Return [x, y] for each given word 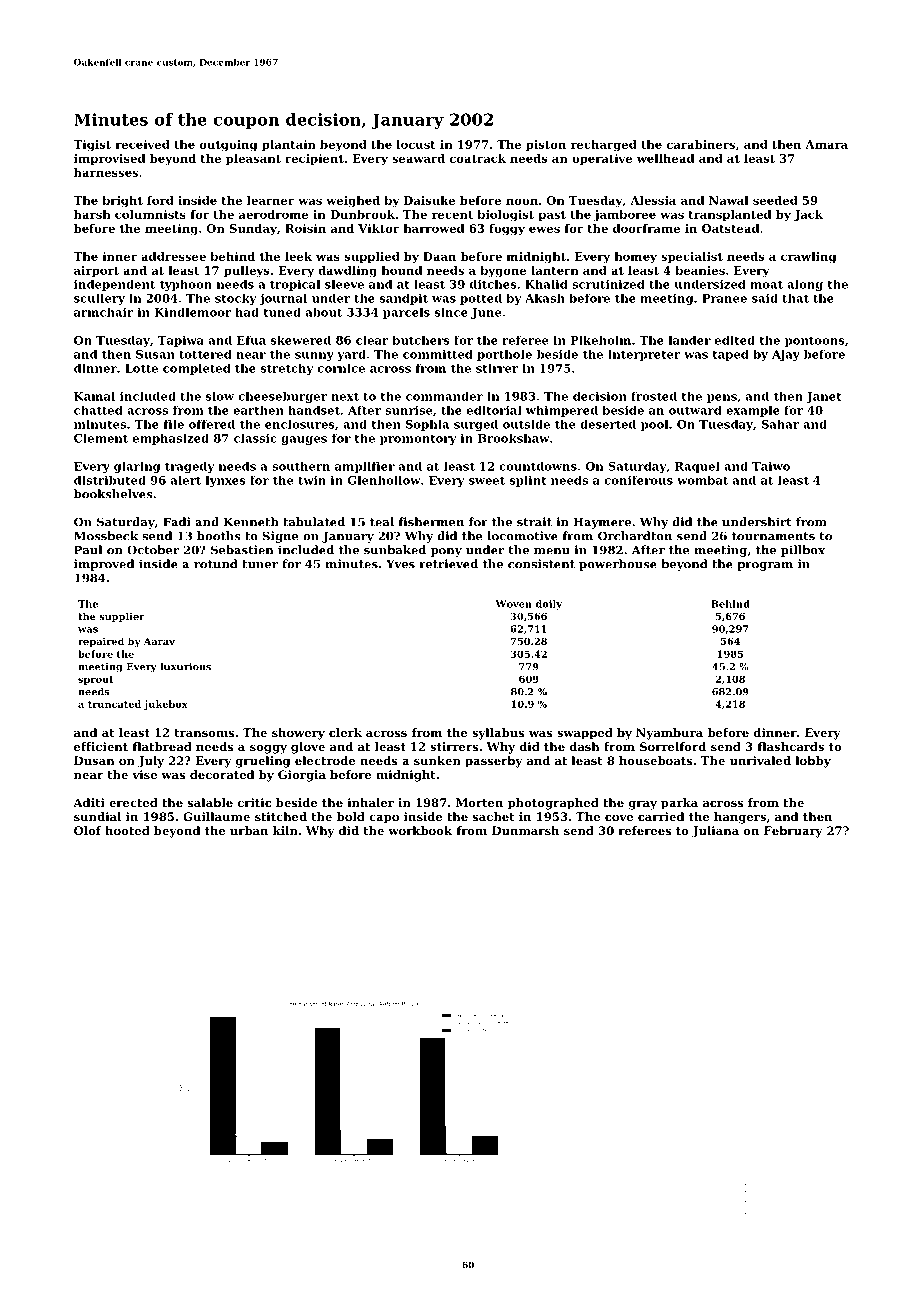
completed [197, 369]
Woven [513, 604]
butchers [421, 340]
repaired [101, 642]
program [765, 566]
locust [416, 144]
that [795, 298]
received [143, 144]
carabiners [701, 144]
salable [210, 802]
